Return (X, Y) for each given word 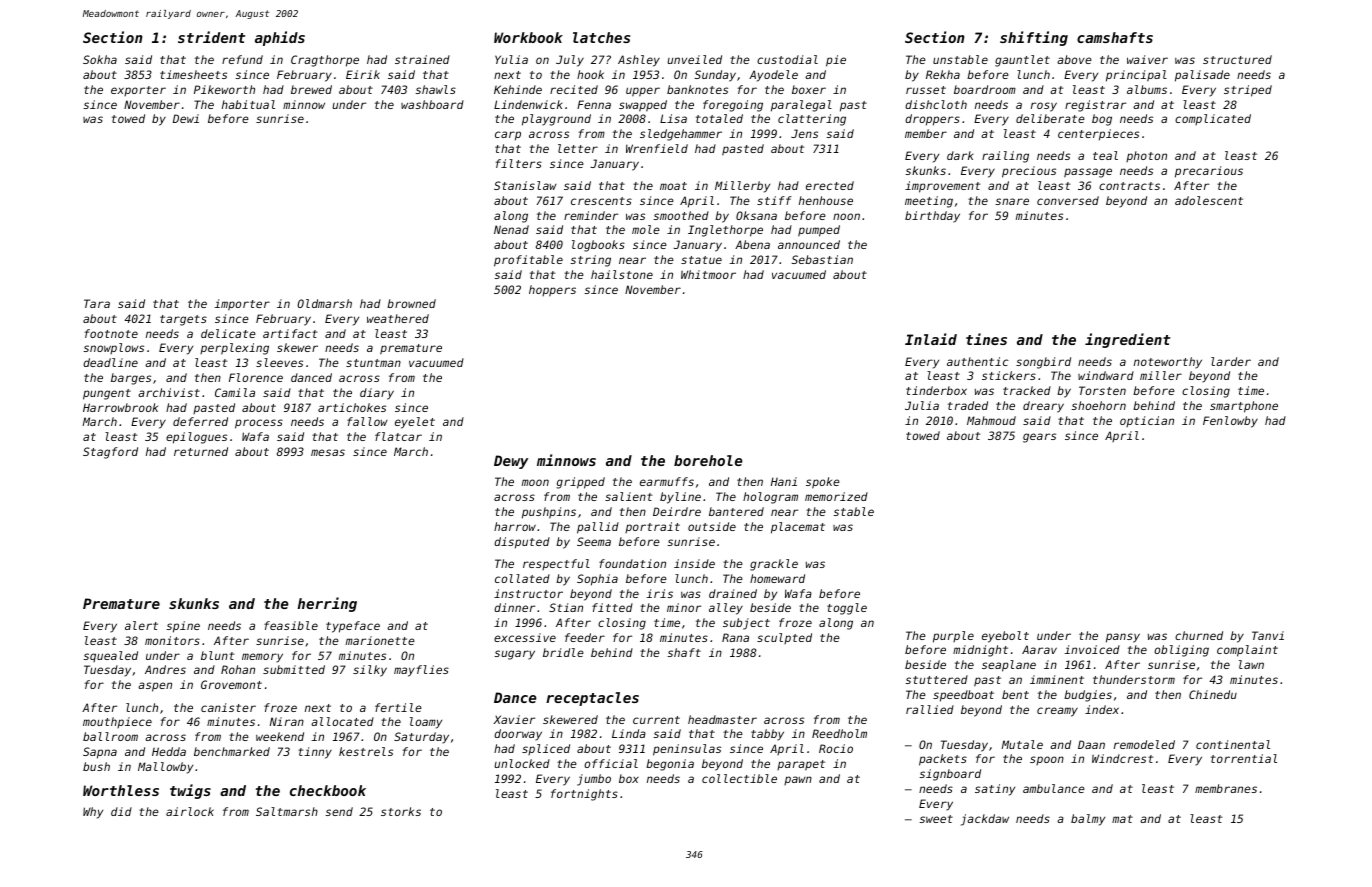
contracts (1129, 186)
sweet (936, 819)
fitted (612, 607)
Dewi (186, 118)
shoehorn (1099, 405)
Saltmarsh (287, 811)
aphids (280, 38)
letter (578, 148)
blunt (217, 655)
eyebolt (1005, 637)
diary (377, 394)
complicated (1213, 119)
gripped (580, 483)
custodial (787, 59)
